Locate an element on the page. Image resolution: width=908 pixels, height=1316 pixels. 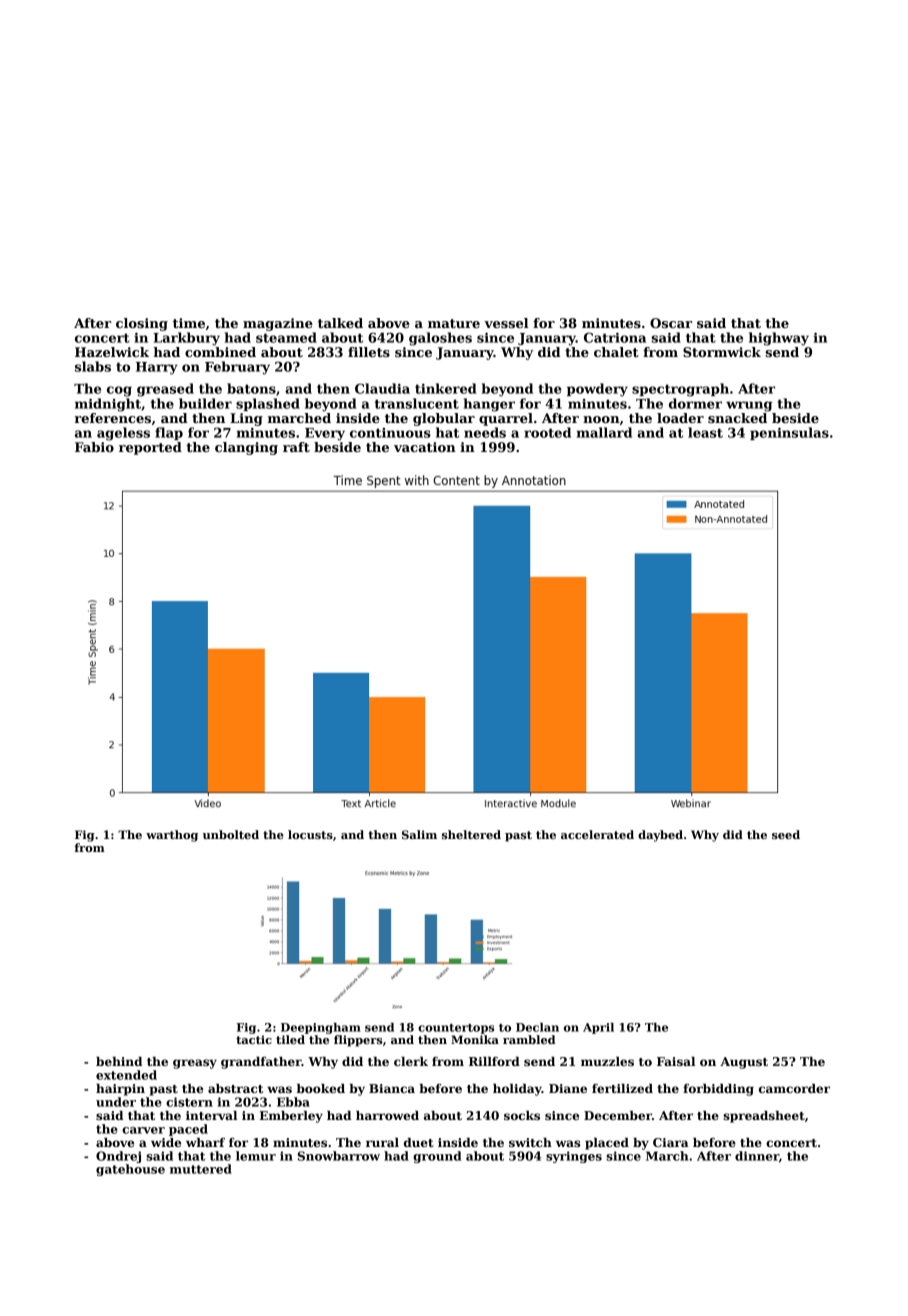
syringes is located at coordinates (574, 1157).
